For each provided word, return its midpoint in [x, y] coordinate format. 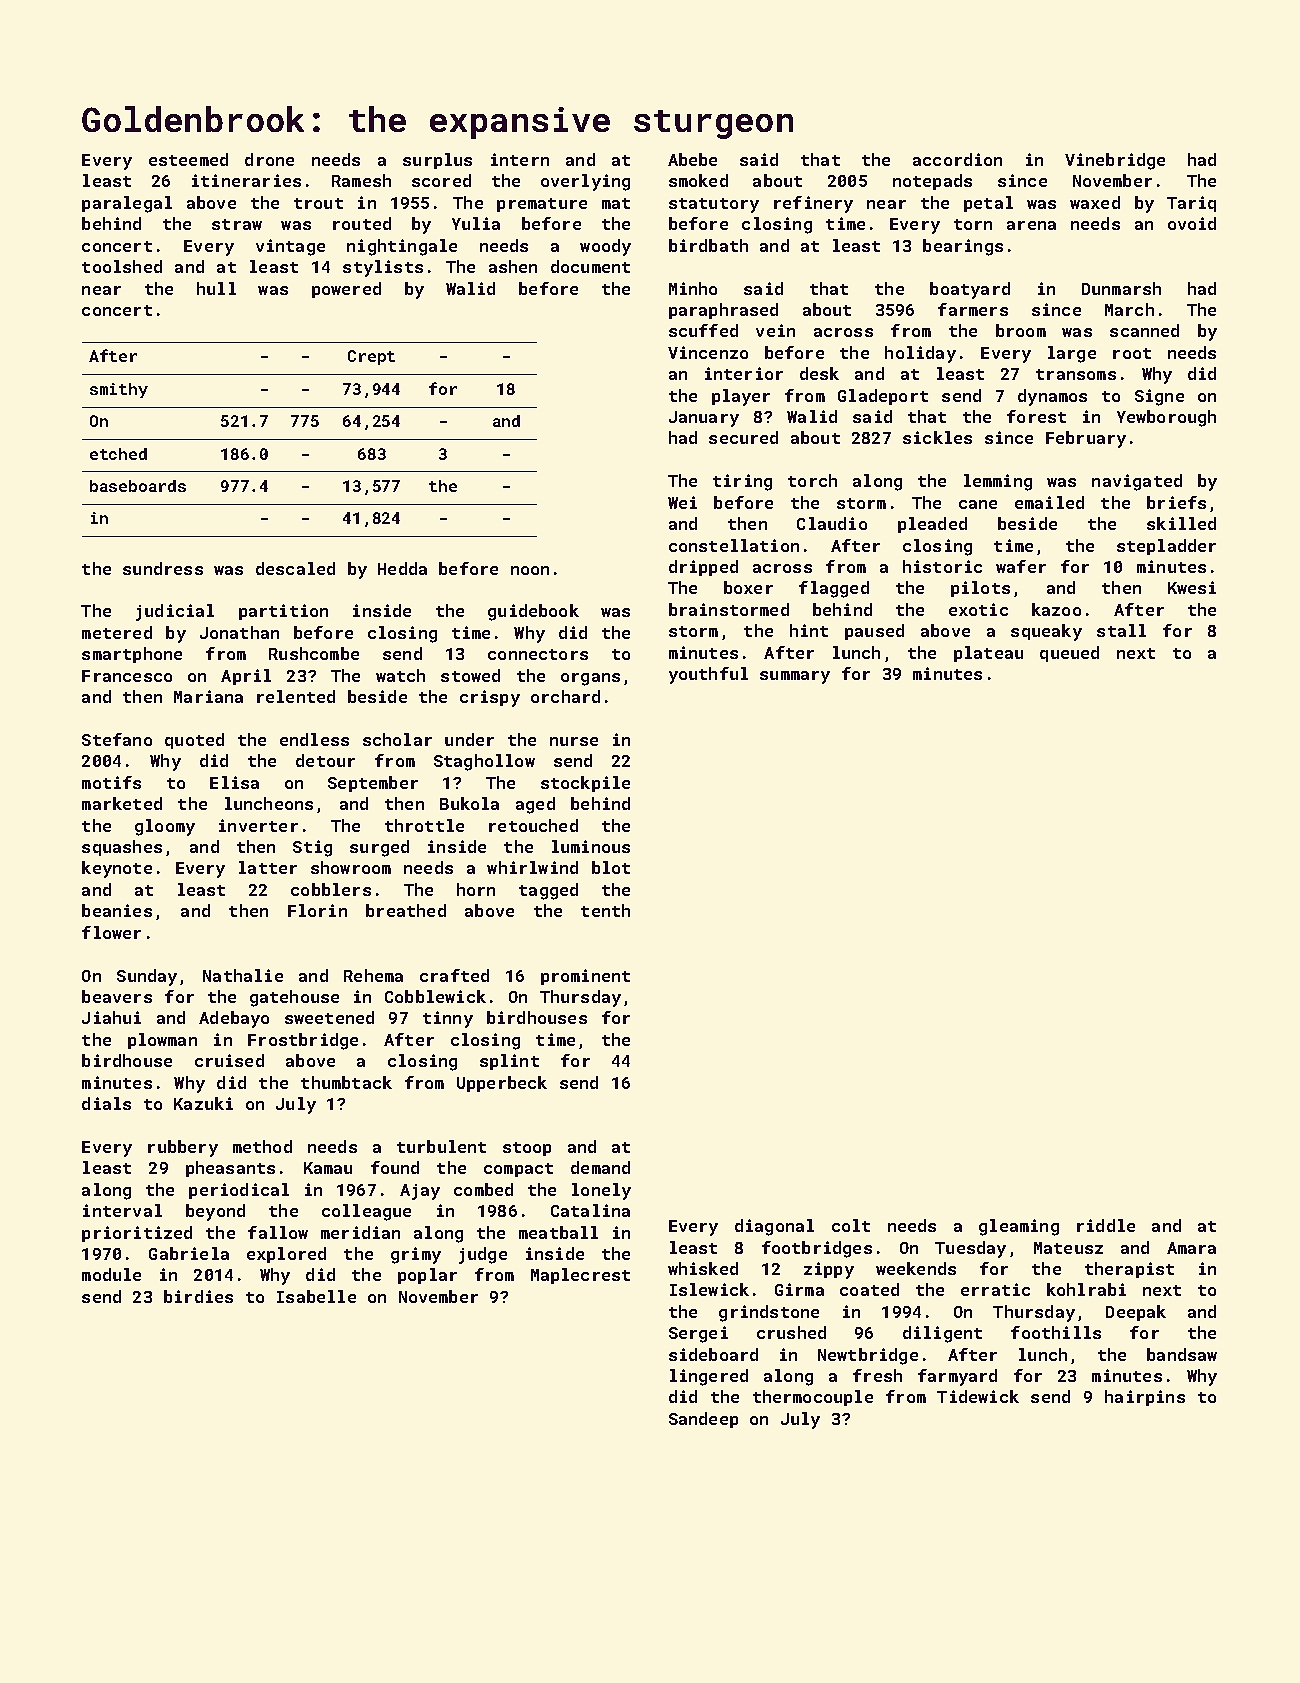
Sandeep [703, 1420]
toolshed [122, 266]
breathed [406, 910]
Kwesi [1192, 587]
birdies [198, 1296]
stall [1121, 630]
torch [812, 480]
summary [795, 677]
